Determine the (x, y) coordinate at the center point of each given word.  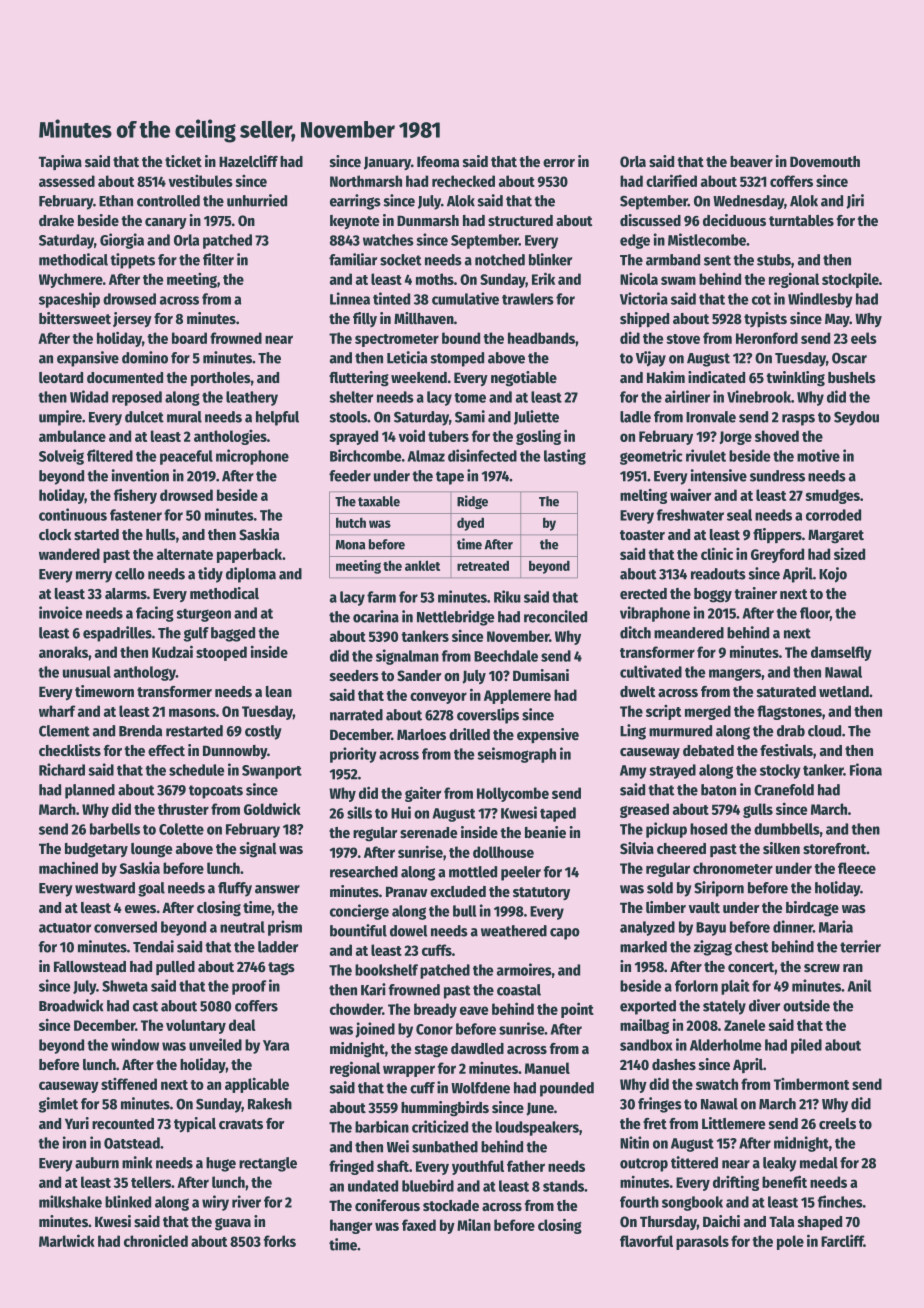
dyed (470, 524)
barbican (382, 1126)
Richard (62, 769)
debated (708, 750)
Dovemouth (825, 161)
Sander (419, 675)
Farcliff (842, 1240)
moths (435, 279)
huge (221, 1164)
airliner (687, 396)
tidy (210, 575)
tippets (132, 261)
